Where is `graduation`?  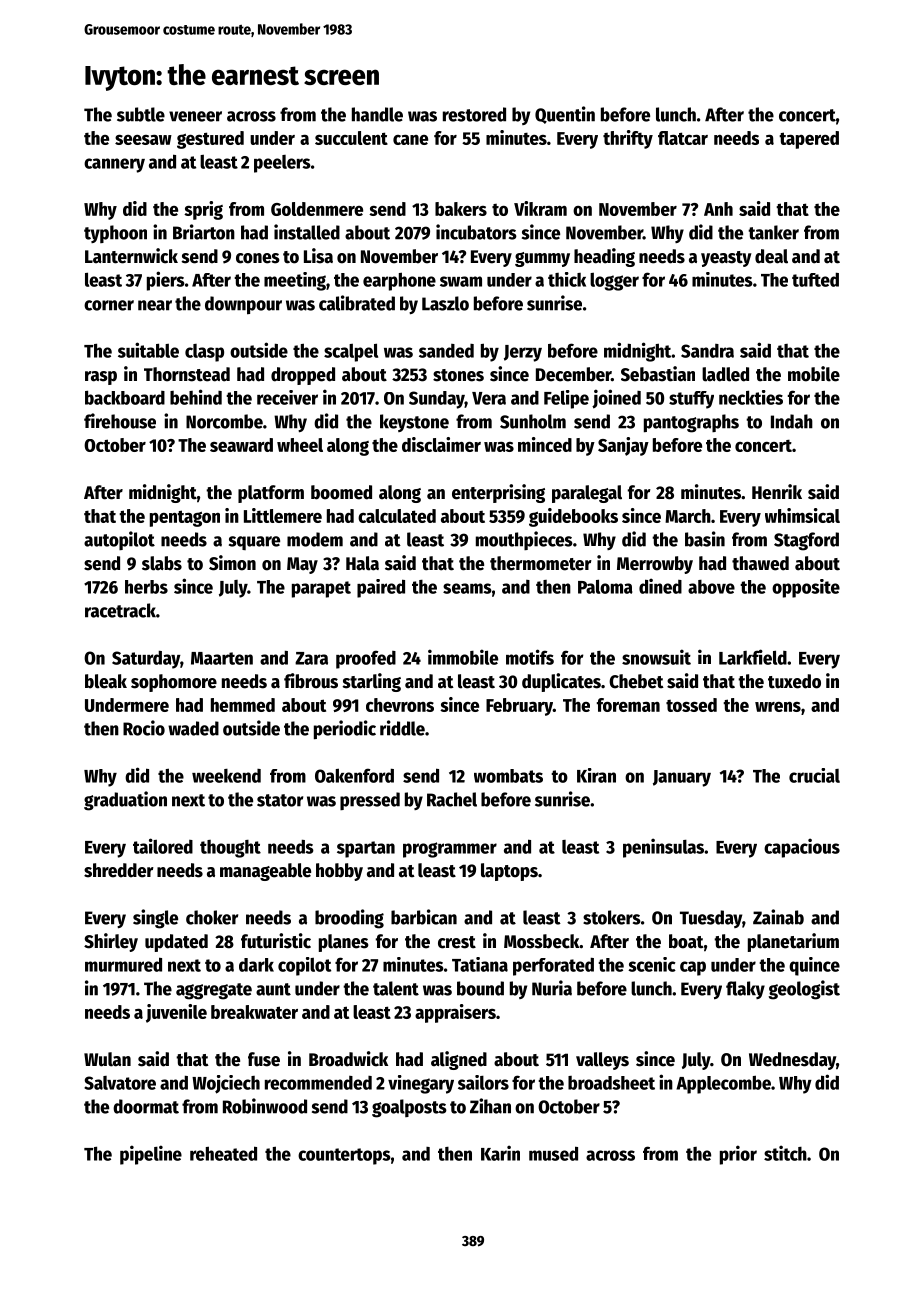 graduation is located at coordinates (125, 801).
